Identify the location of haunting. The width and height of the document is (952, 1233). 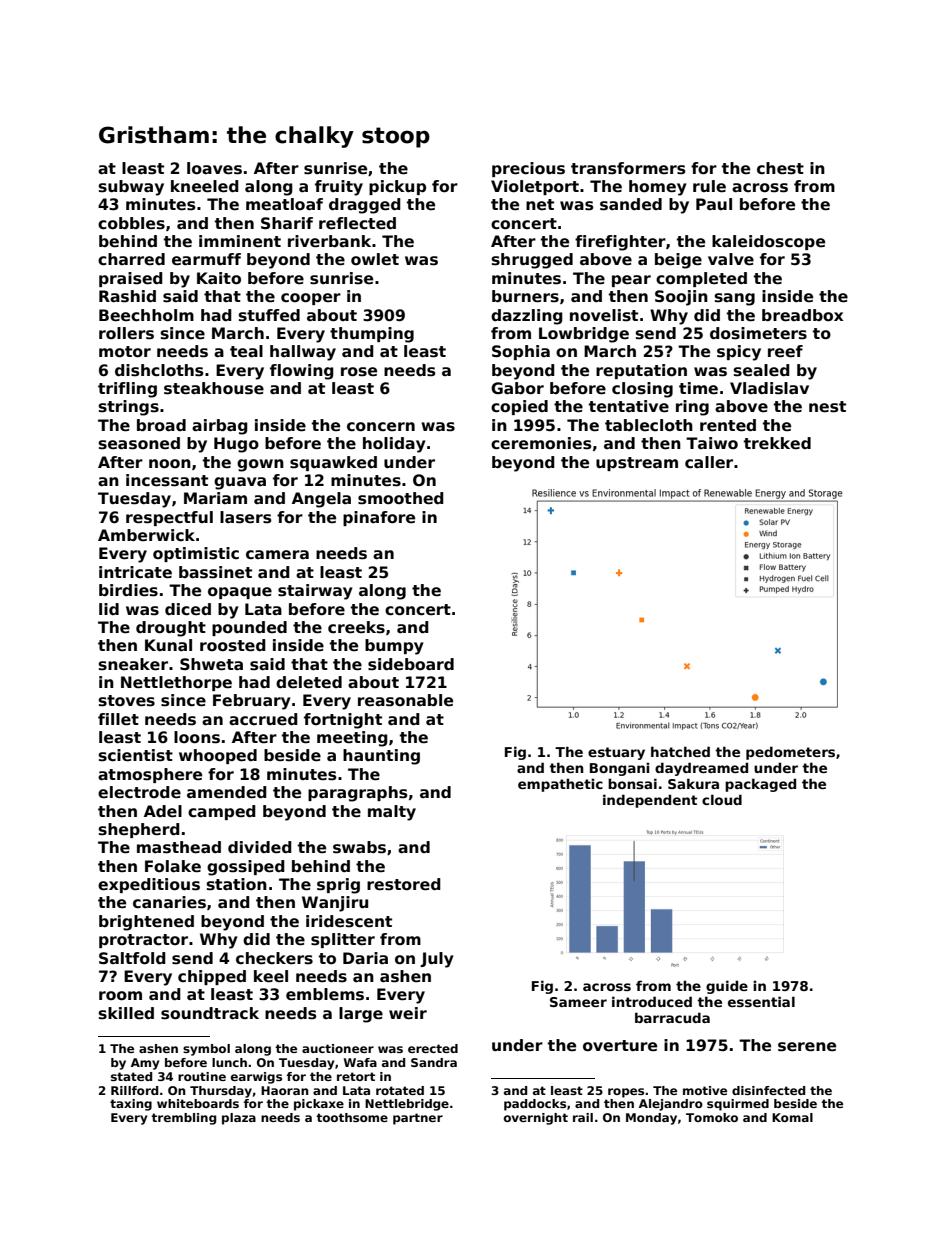
(381, 757).
